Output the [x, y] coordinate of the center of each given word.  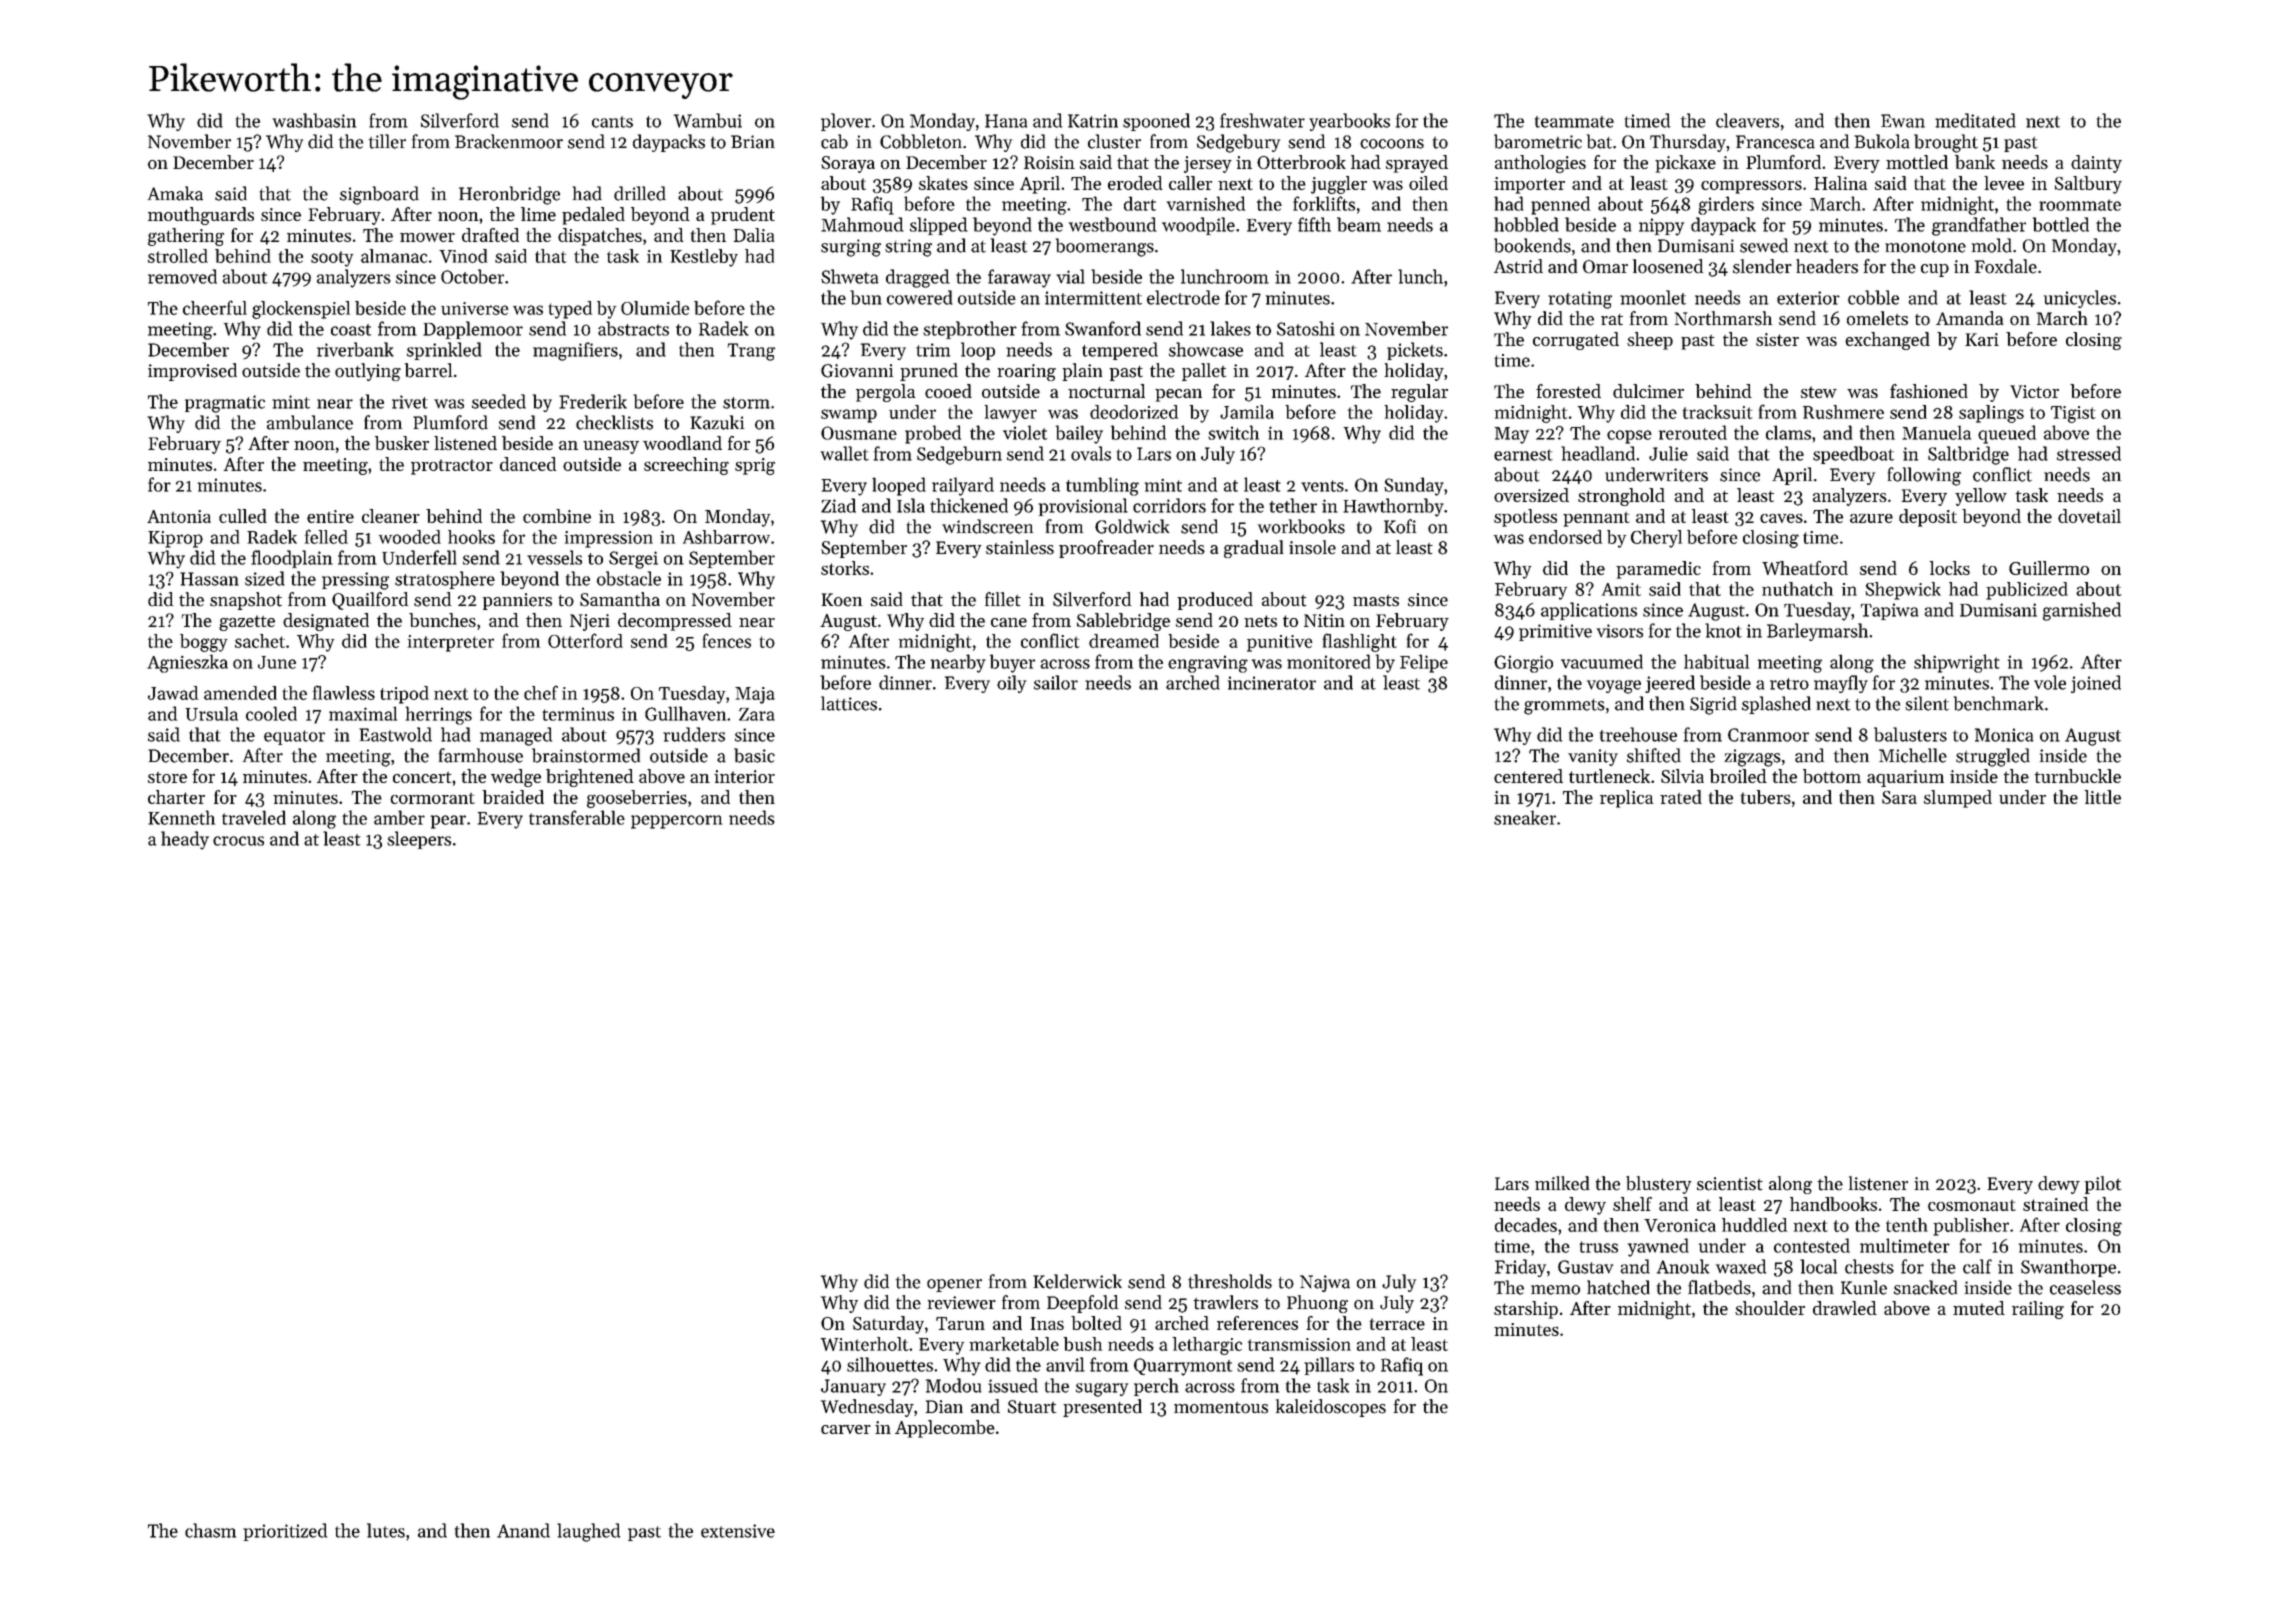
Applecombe [945, 1429]
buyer [1012, 663]
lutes [386, 1530]
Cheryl [1656, 539]
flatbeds [1719, 1287]
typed [570, 310]
